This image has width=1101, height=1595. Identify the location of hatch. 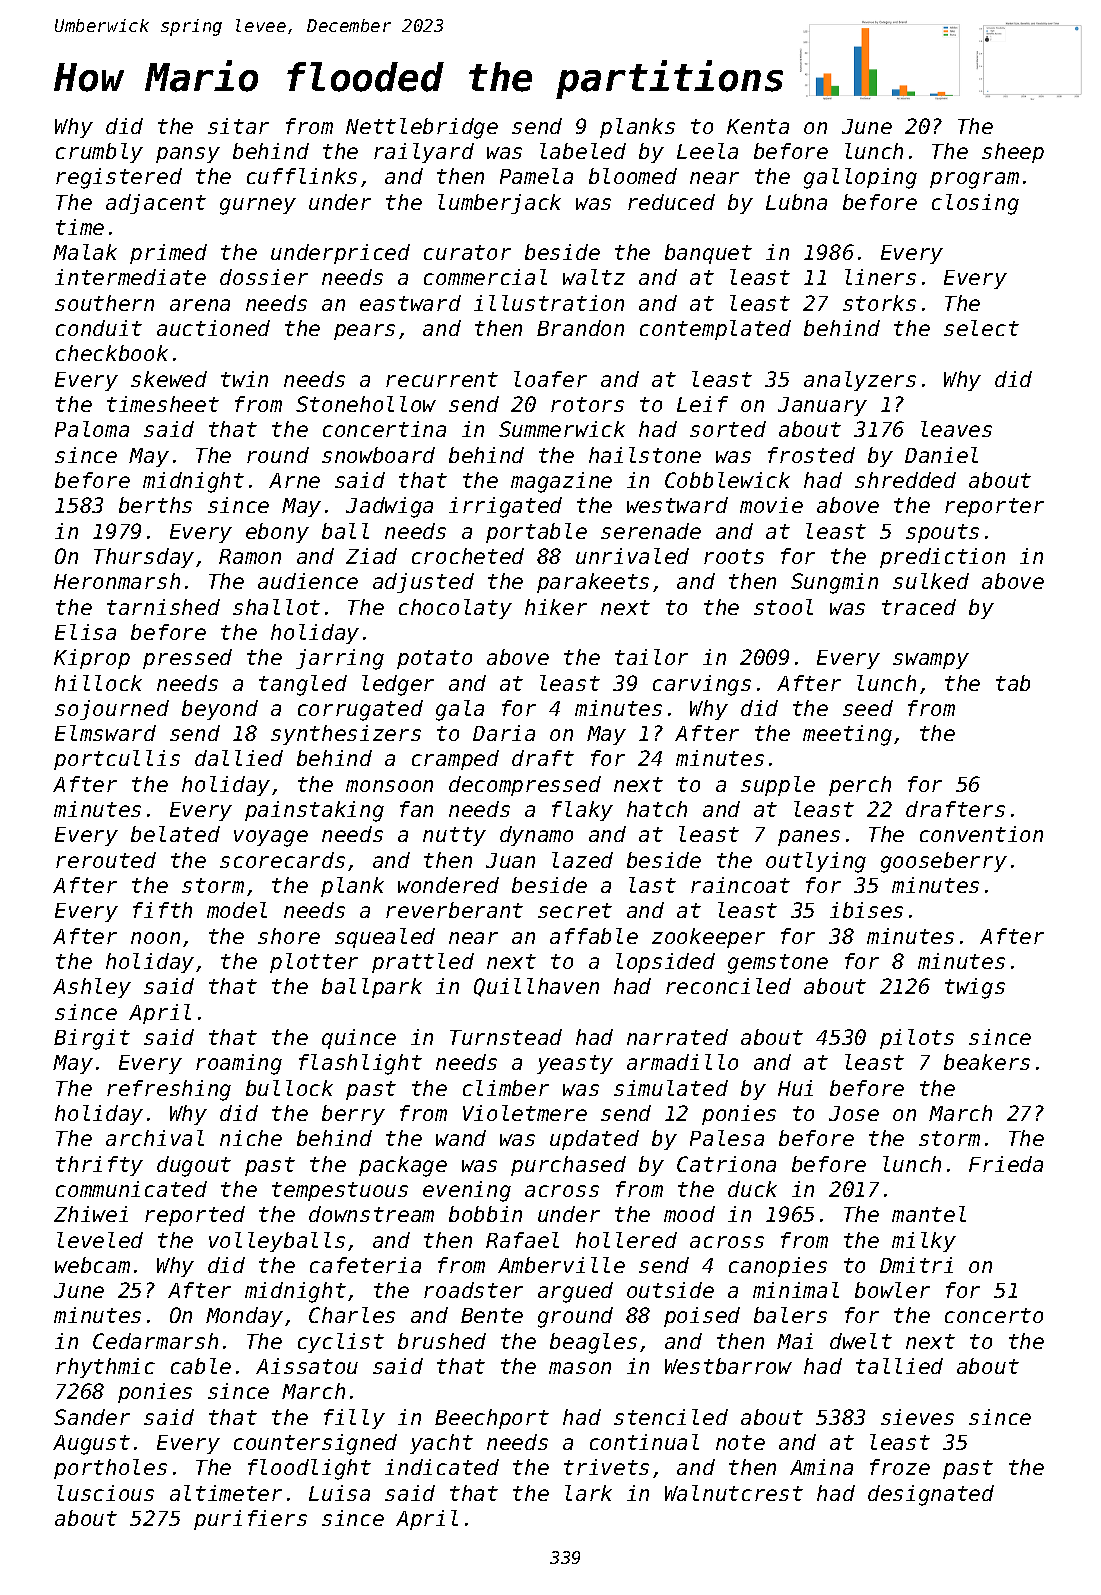
(657, 809).
